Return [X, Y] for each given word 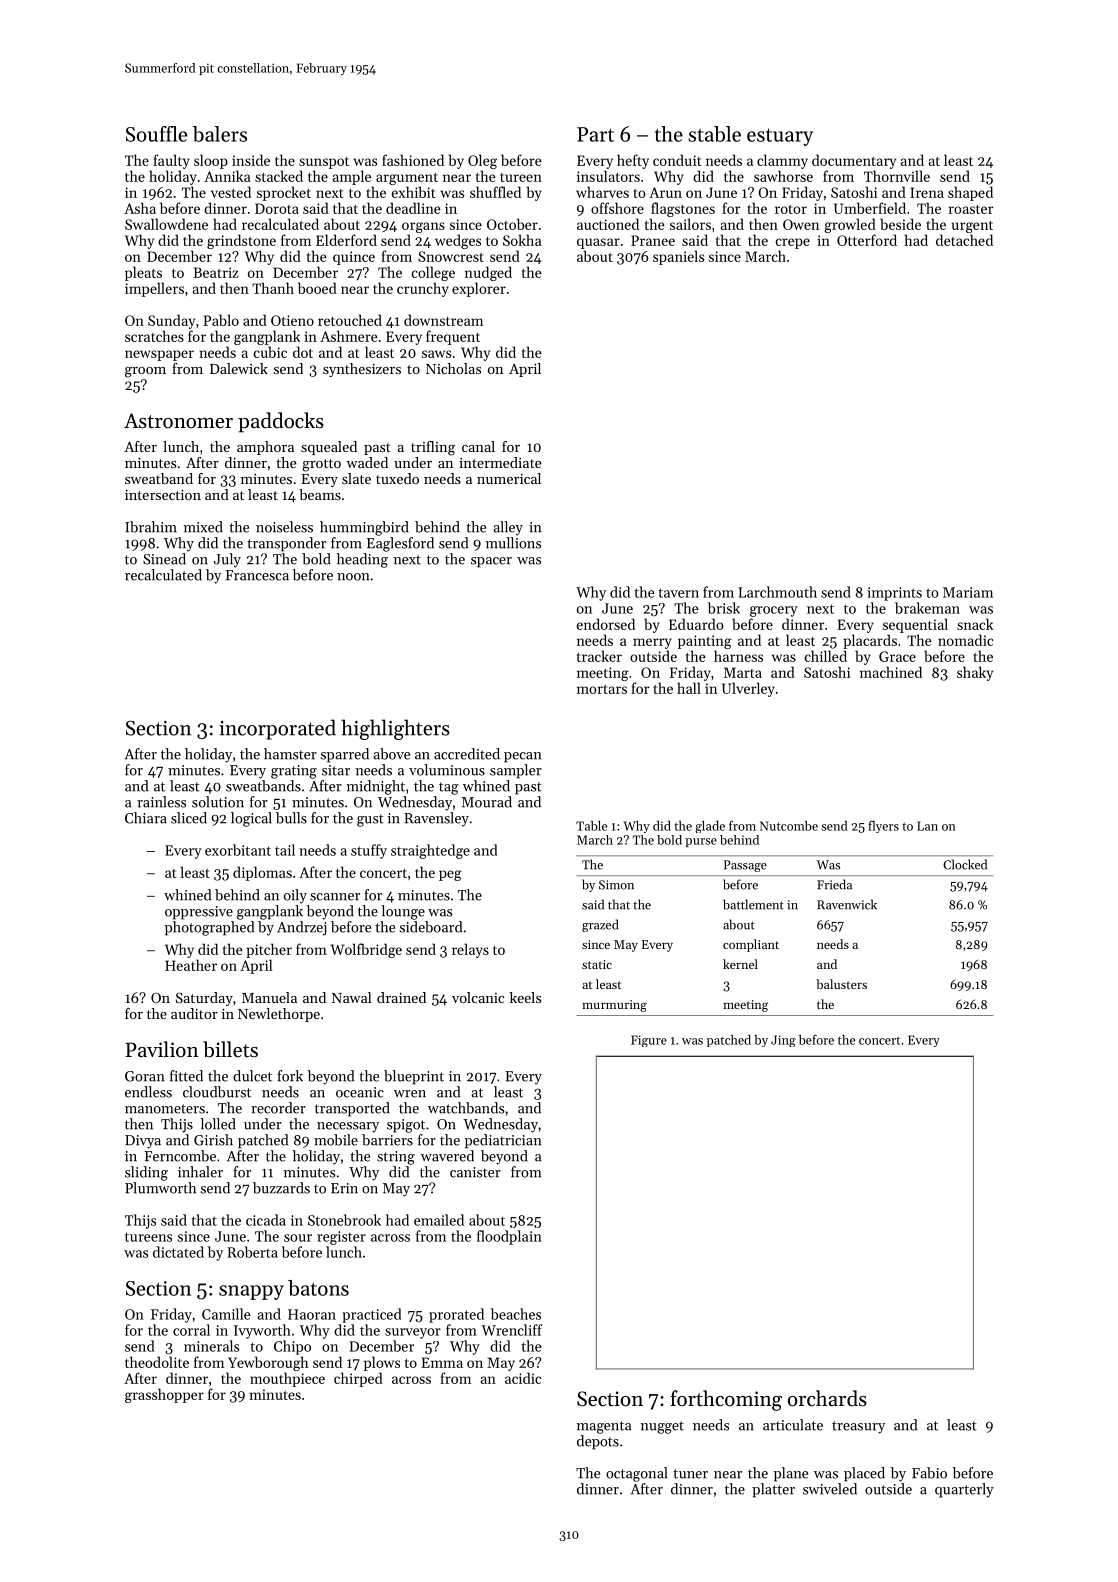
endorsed [606, 624]
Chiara [146, 818]
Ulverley [748, 689]
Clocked [965, 864]
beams [320, 494]
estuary [780, 137]
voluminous [447, 770]
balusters [841, 984]
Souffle [156, 134]
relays [470, 950]
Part [595, 134]
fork [290, 1076]
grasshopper [164, 1395]
